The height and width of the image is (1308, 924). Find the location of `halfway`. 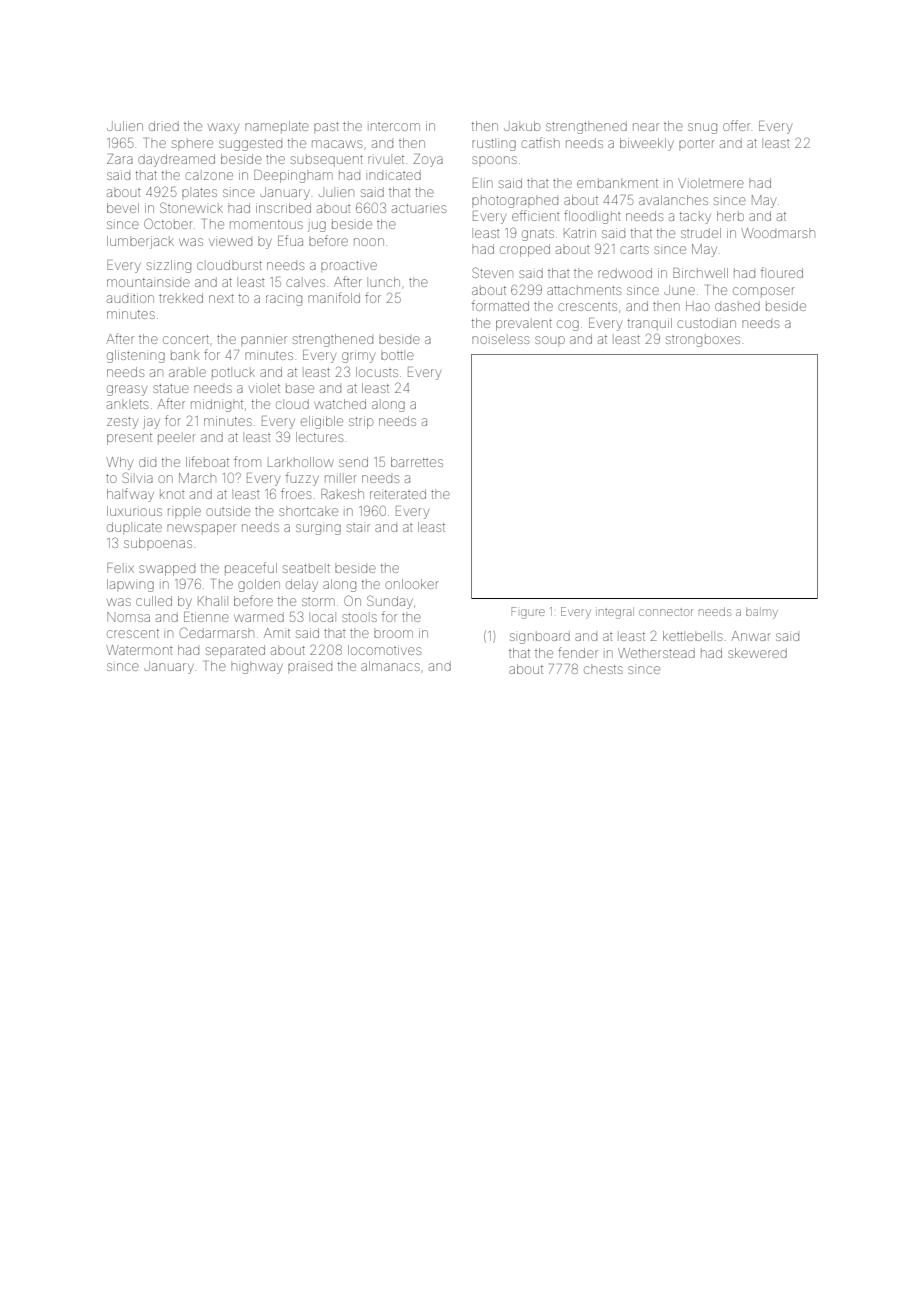

halfway is located at coordinates (130, 495).
